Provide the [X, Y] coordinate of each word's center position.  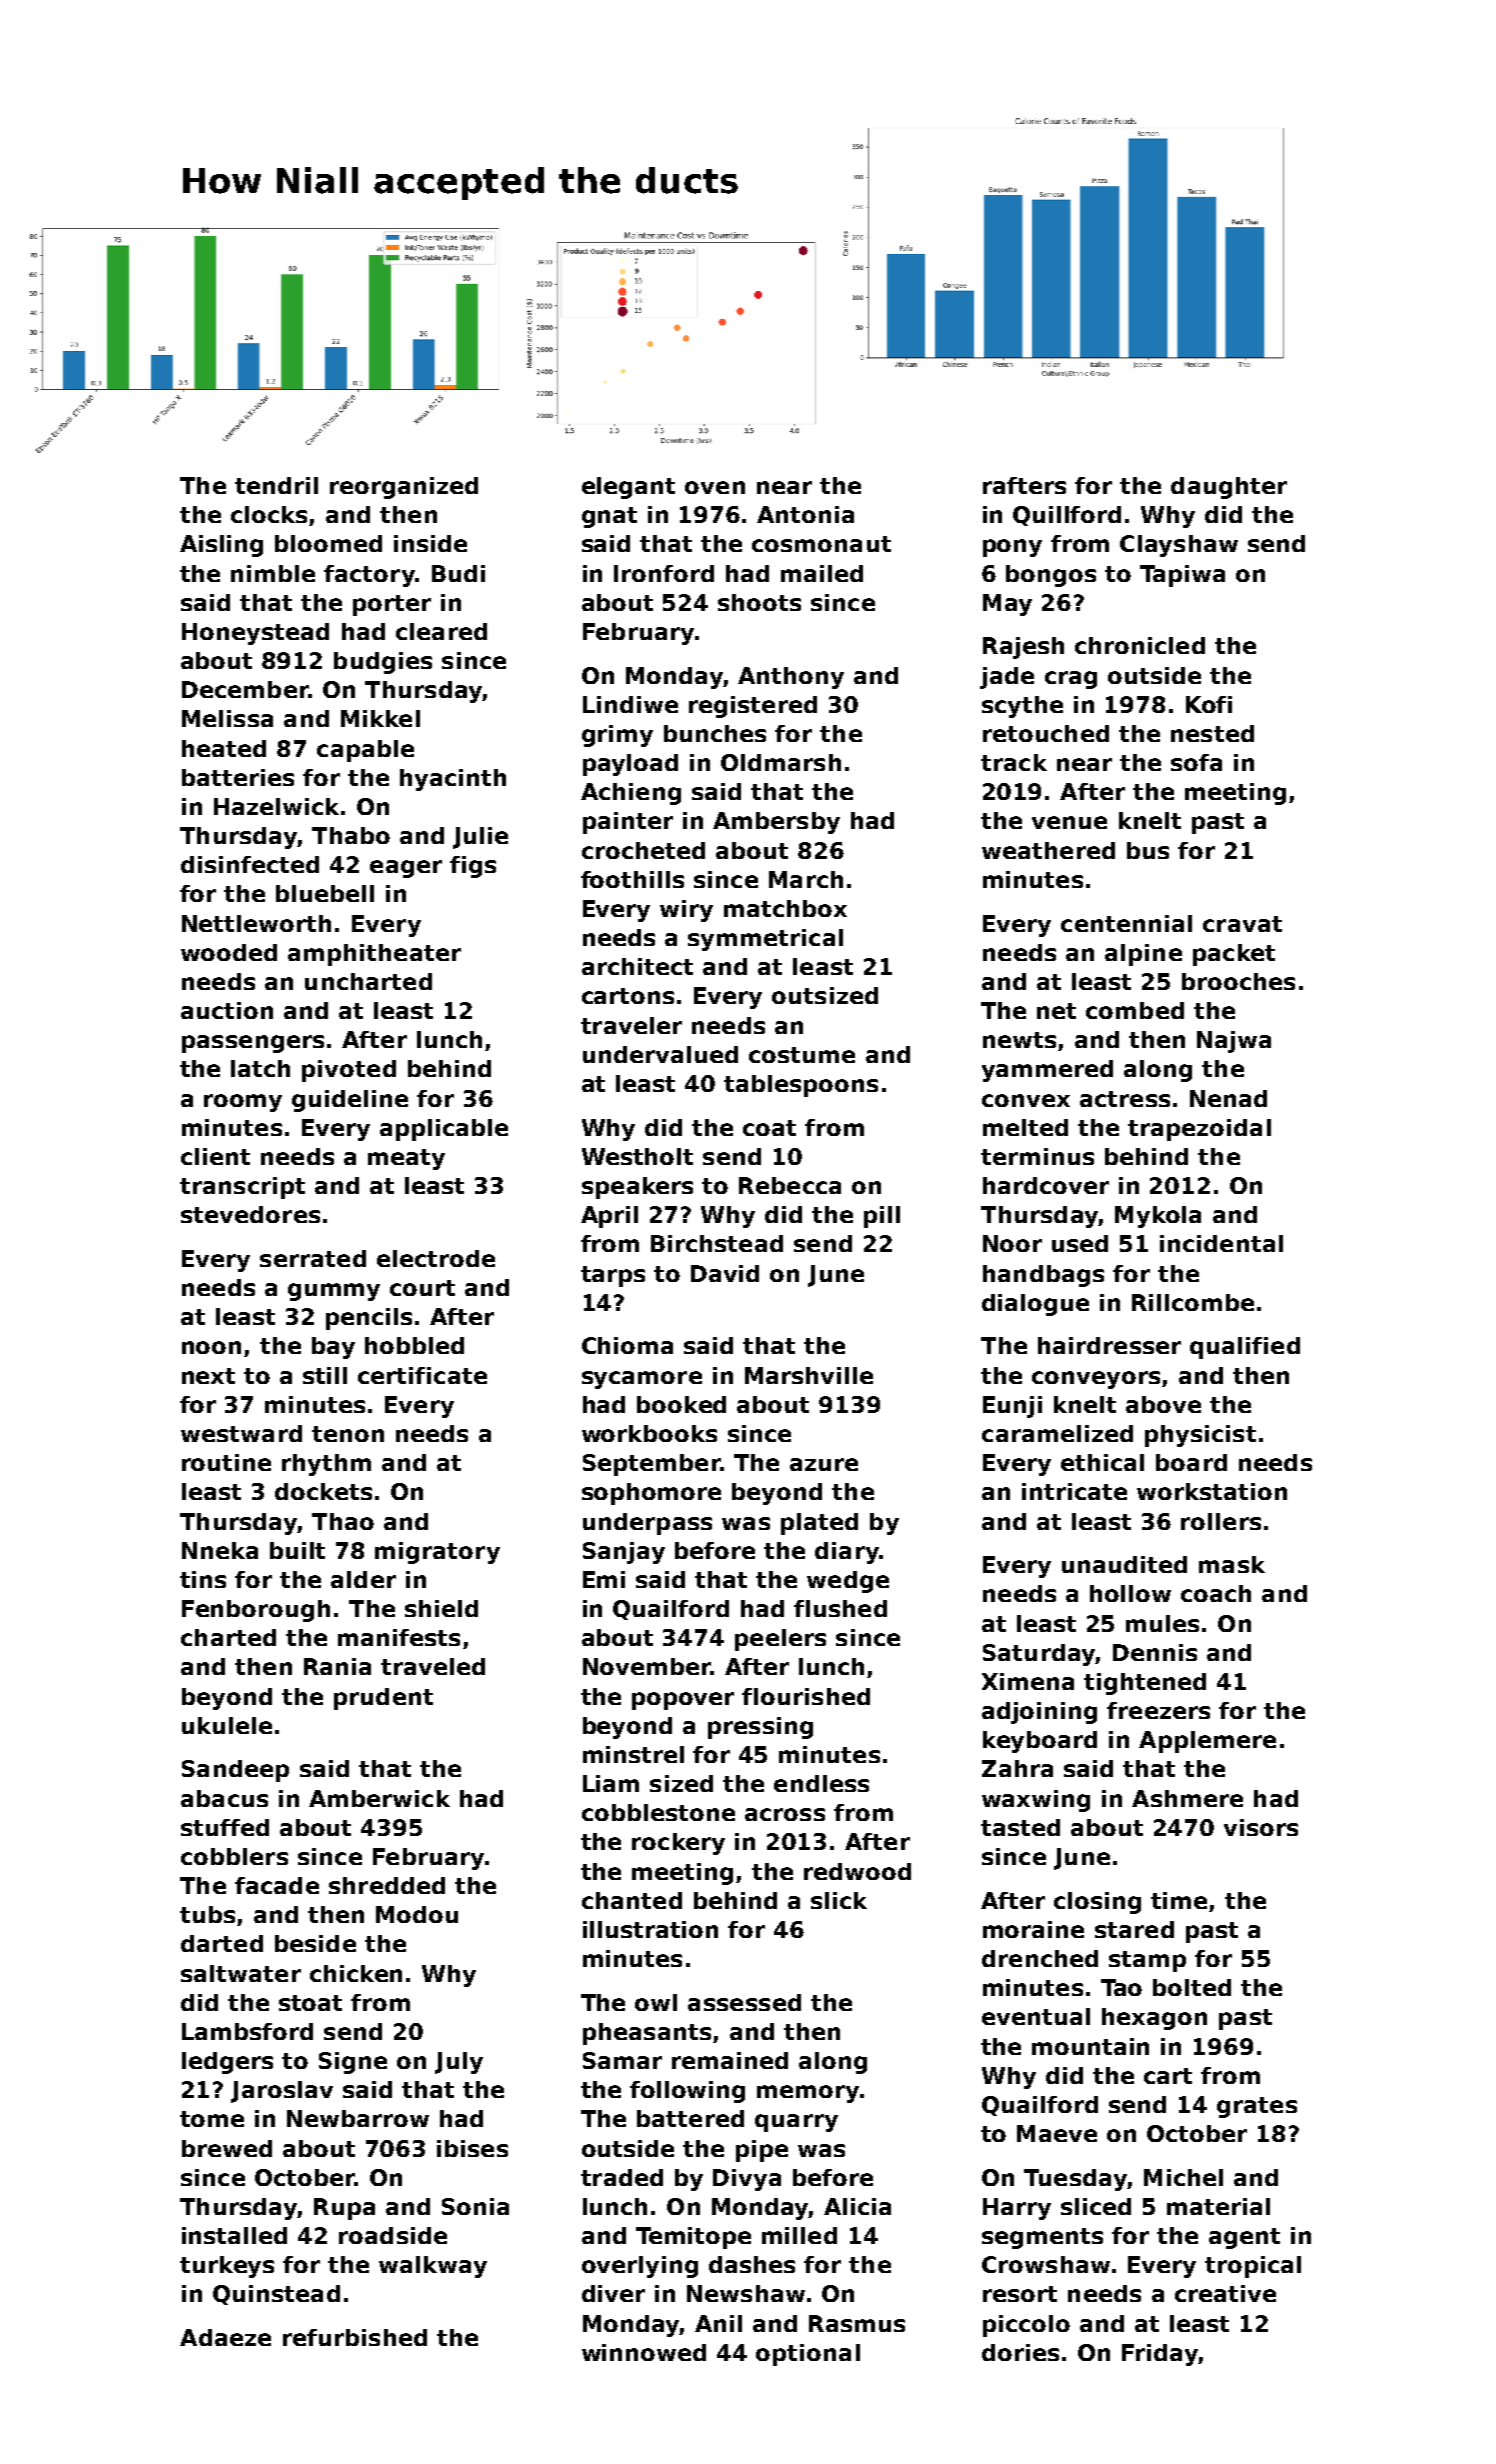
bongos [1051, 576]
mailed [822, 573]
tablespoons [801, 1086]
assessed [744, 2002]
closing [1097, 1903]
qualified [1245, 1348]
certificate [422, 1375]
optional [808, 2355]
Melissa [227, 718]
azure [824, 1464]
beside [315, 1943]
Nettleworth [256, 923]
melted [1025, 1127]
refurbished [355, 2337]
